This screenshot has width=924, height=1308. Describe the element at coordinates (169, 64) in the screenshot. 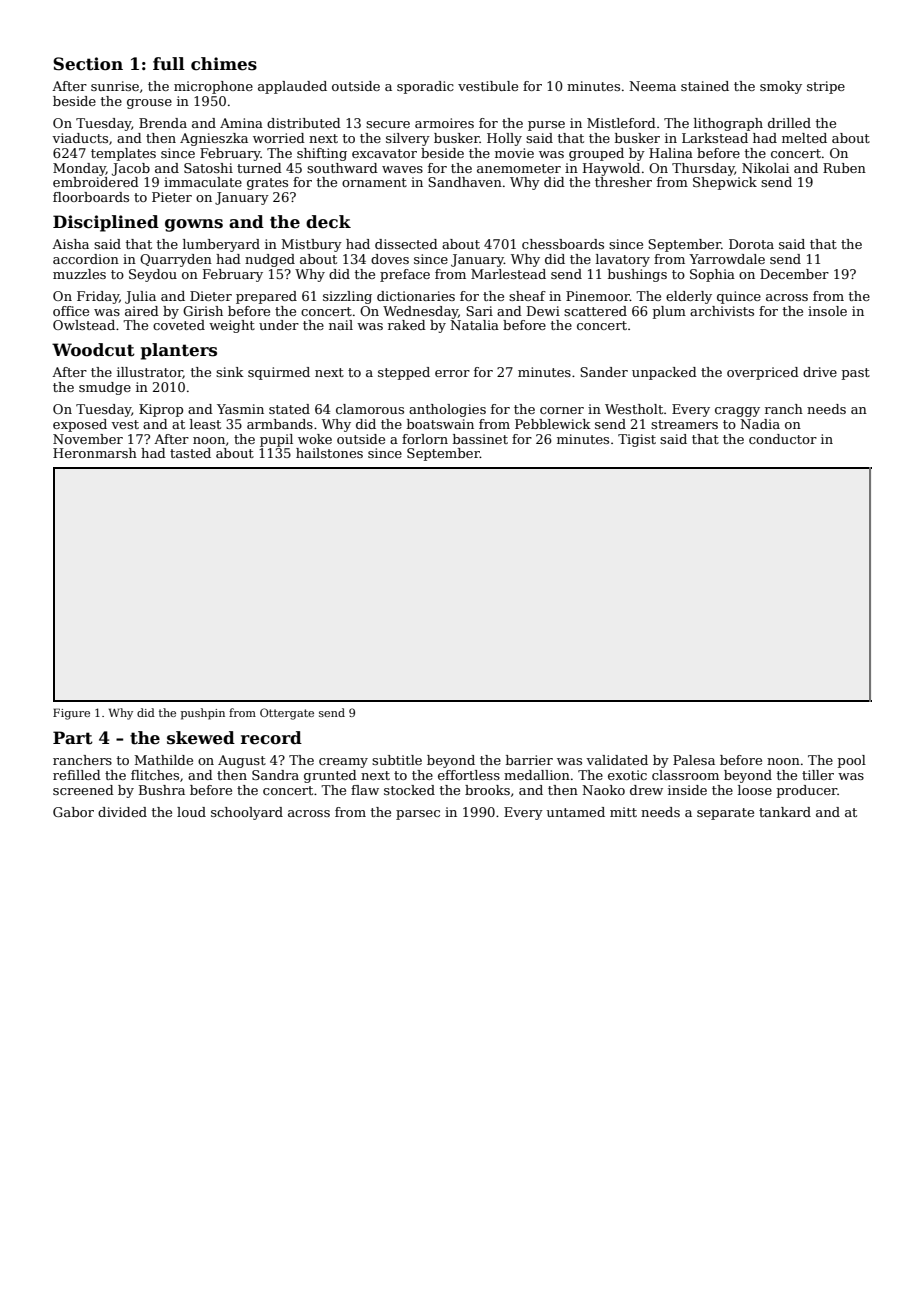

I see `full` at that location.
